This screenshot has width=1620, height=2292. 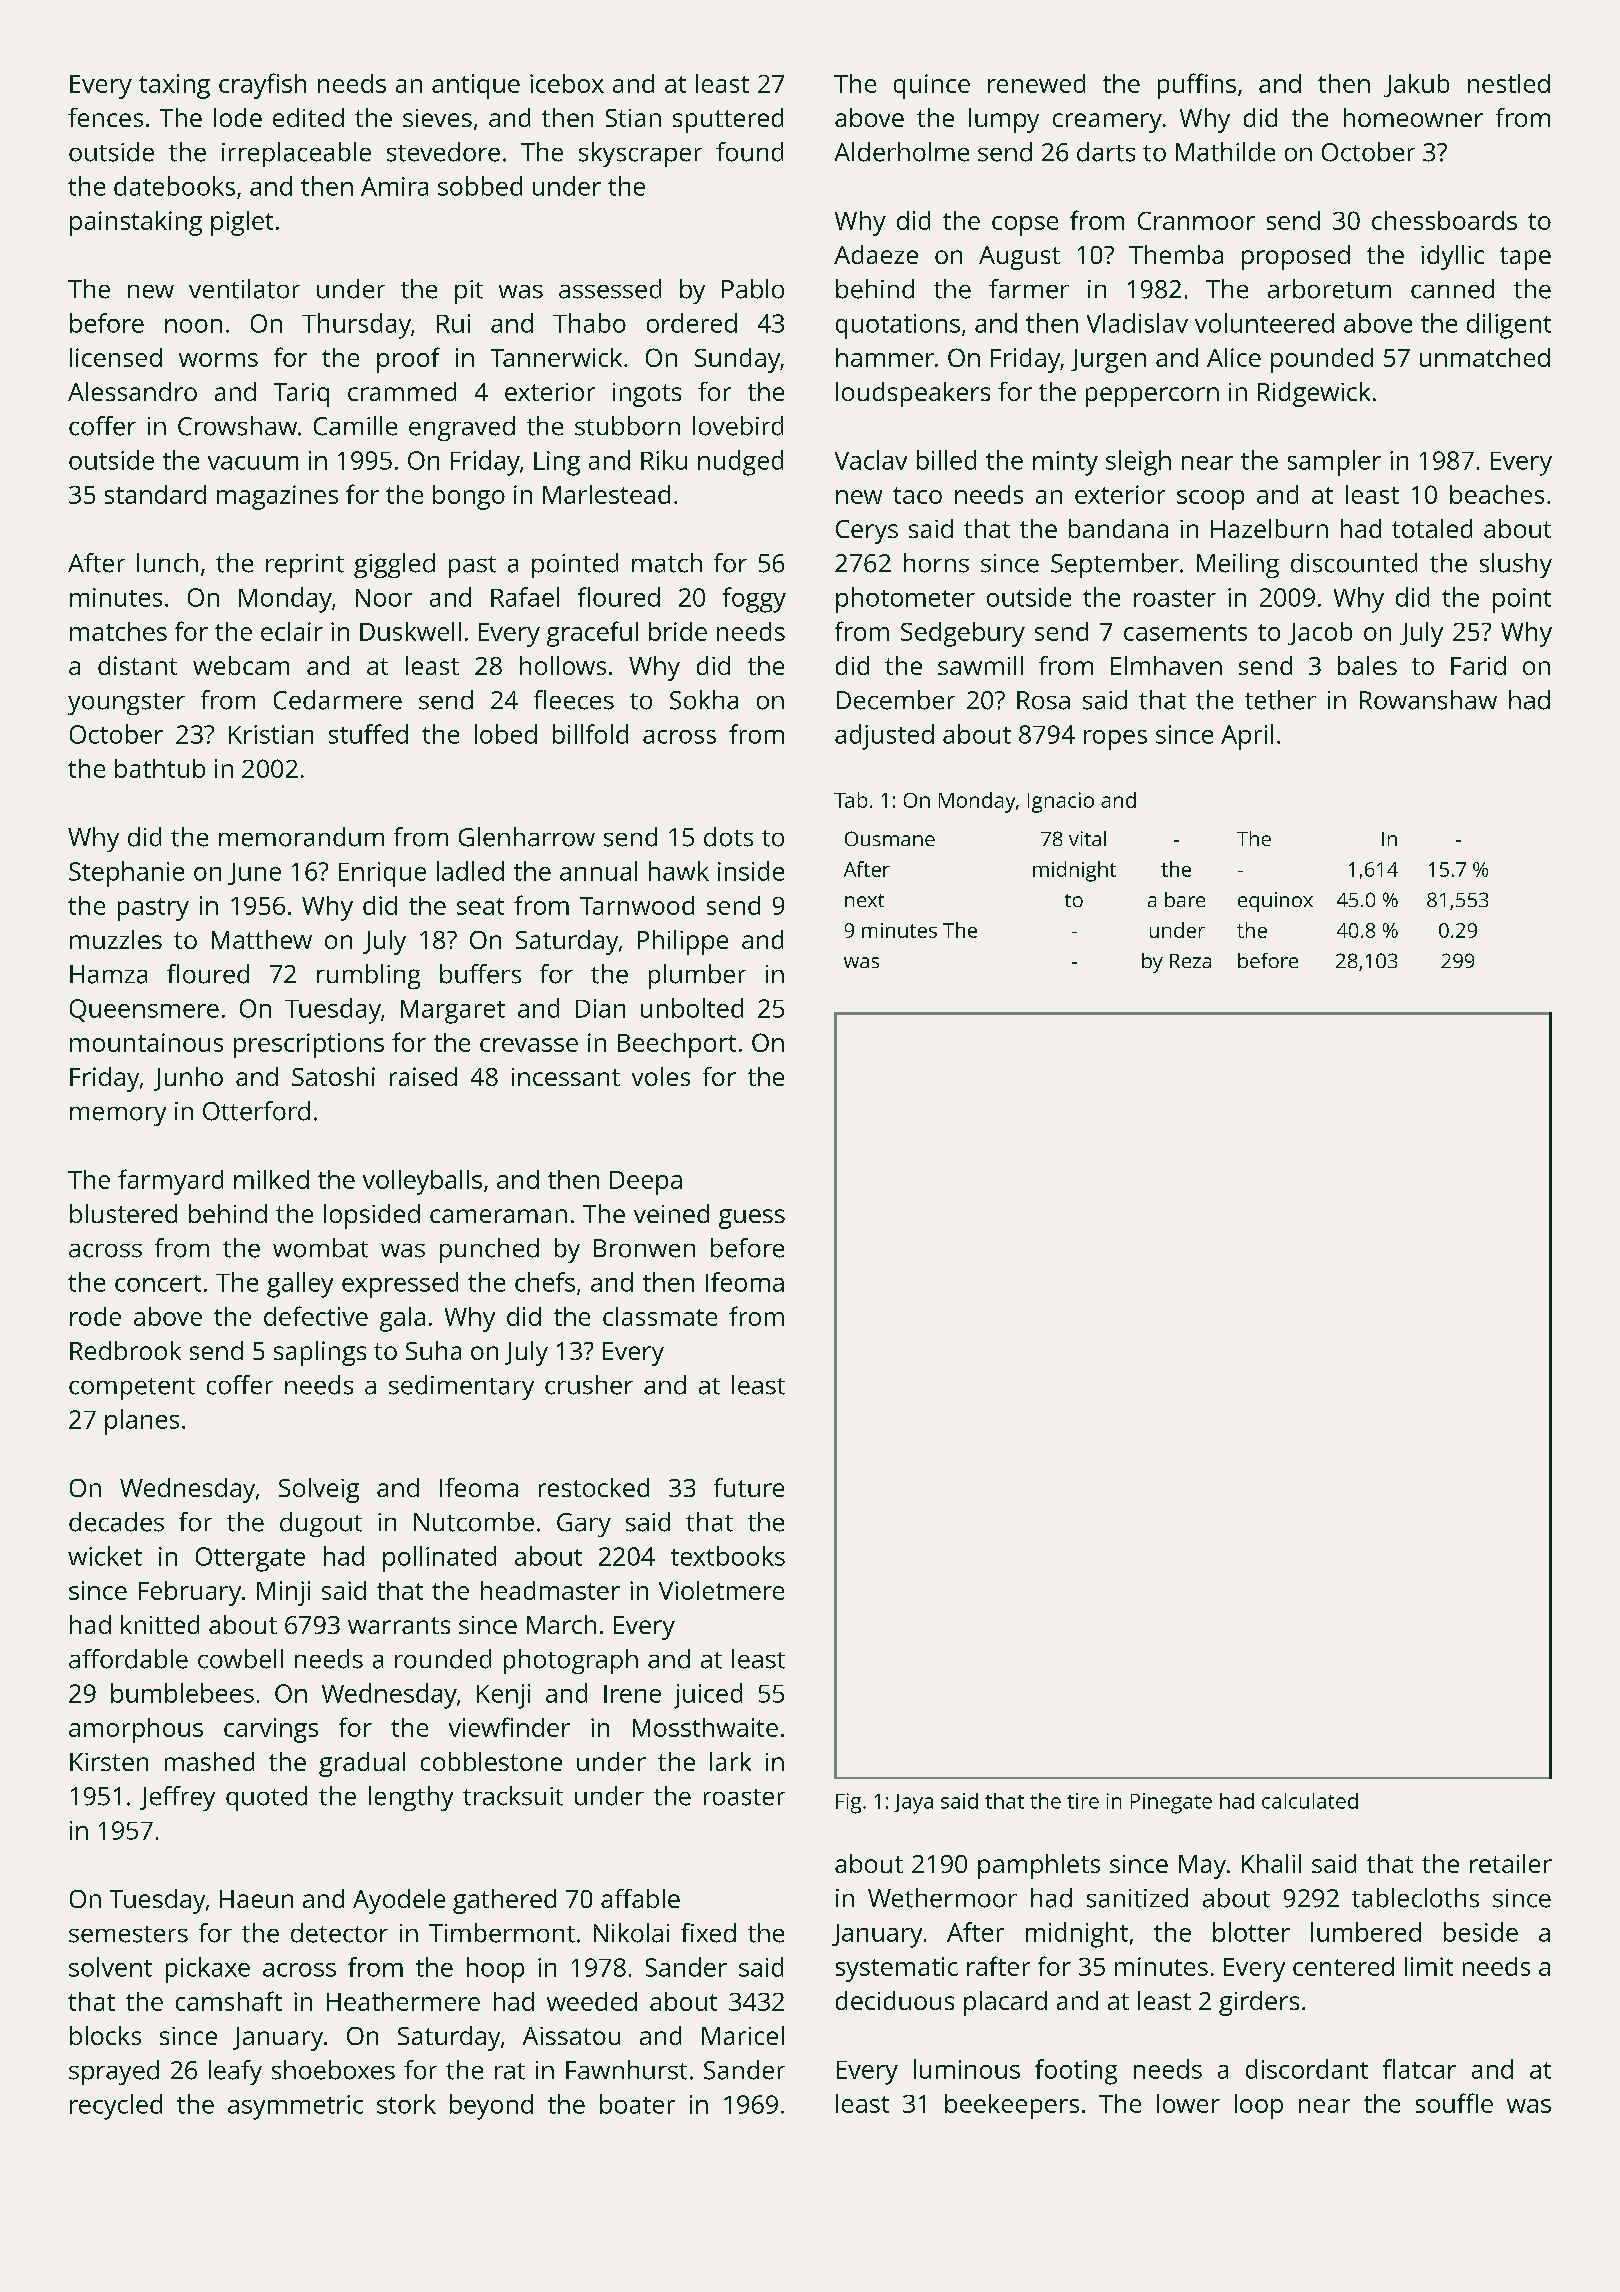 What do you see at coordinates (721, 1590) in the screenshot?
I see `Violetmere` at bounding box center [721, 1590].
